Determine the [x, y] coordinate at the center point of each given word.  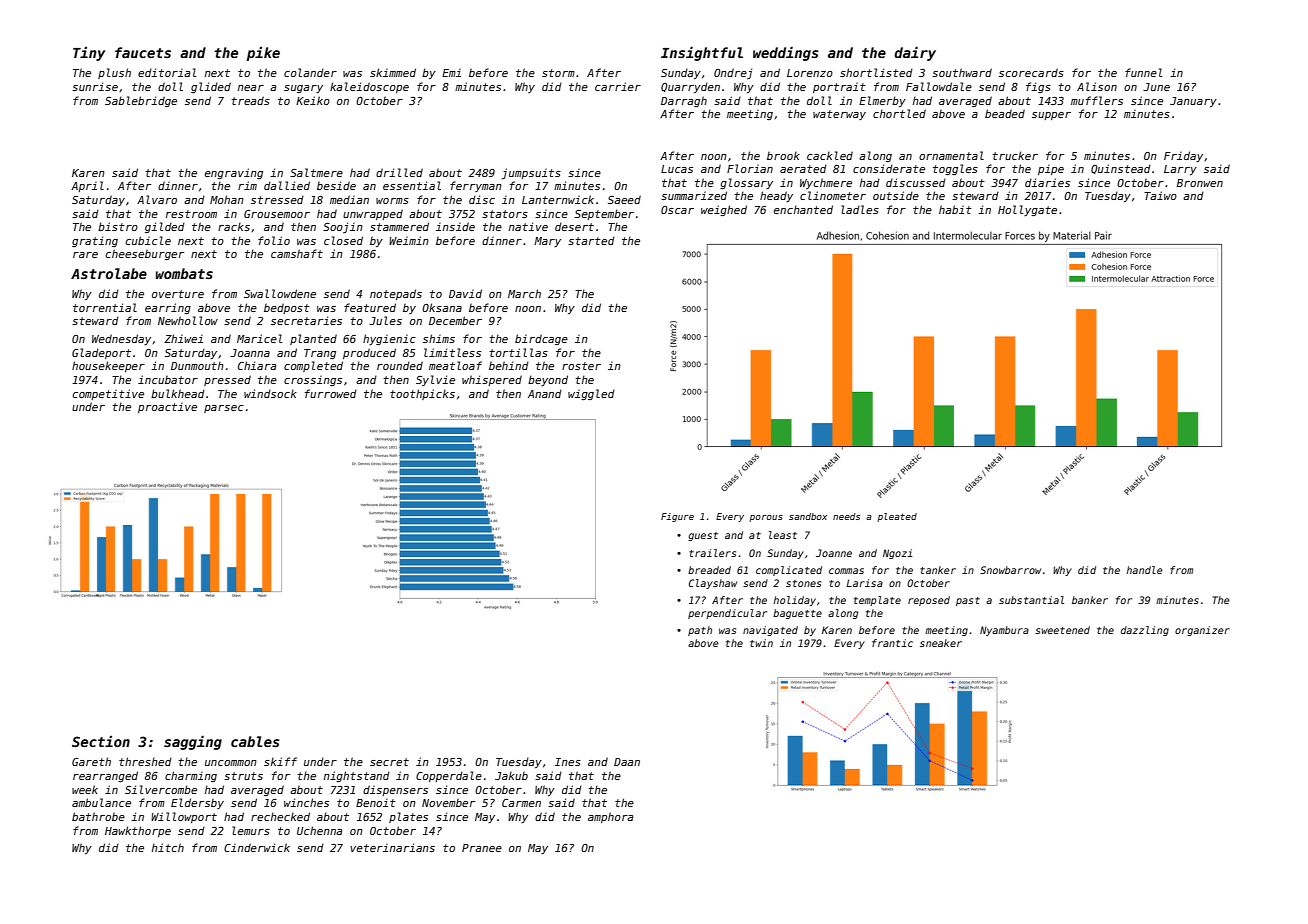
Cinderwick [257, 847]
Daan [627, 762]
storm [558, 73]
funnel [1143, 72]
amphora [610, 817]
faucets [143, 52]
